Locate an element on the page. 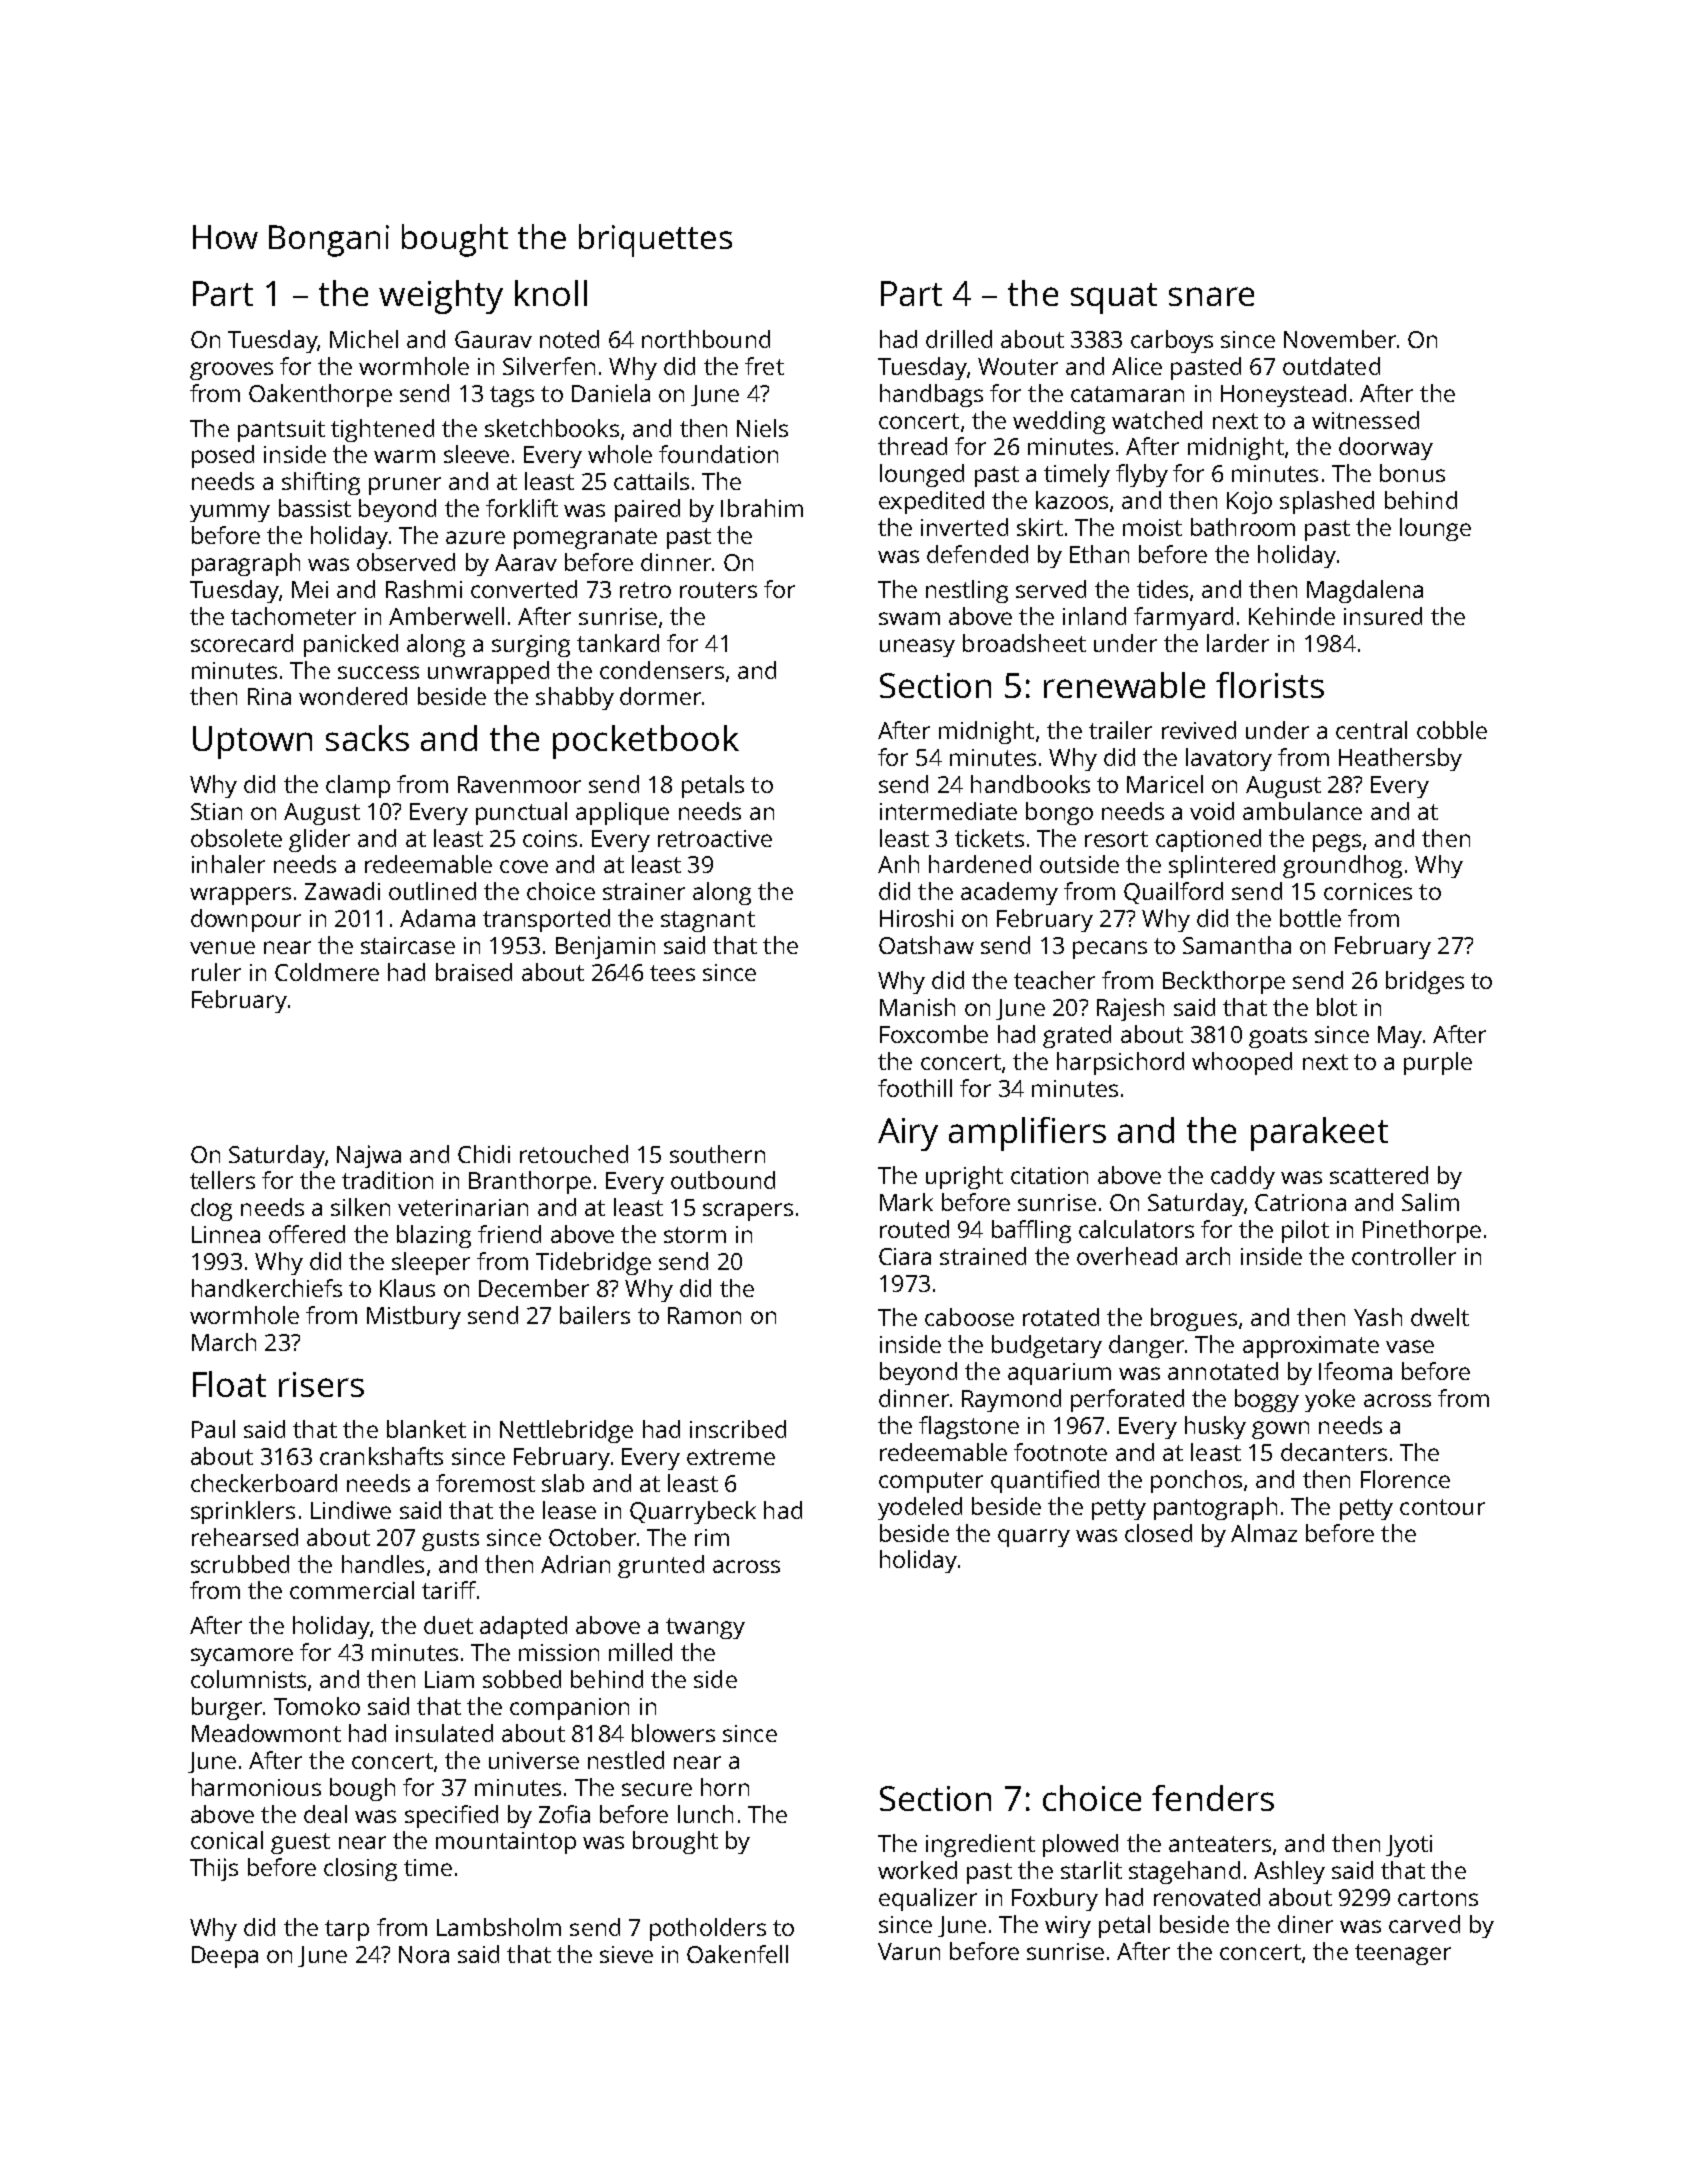 The width and height of the image is (1683, 2178). Michel is located at coordinates (364, 339).
